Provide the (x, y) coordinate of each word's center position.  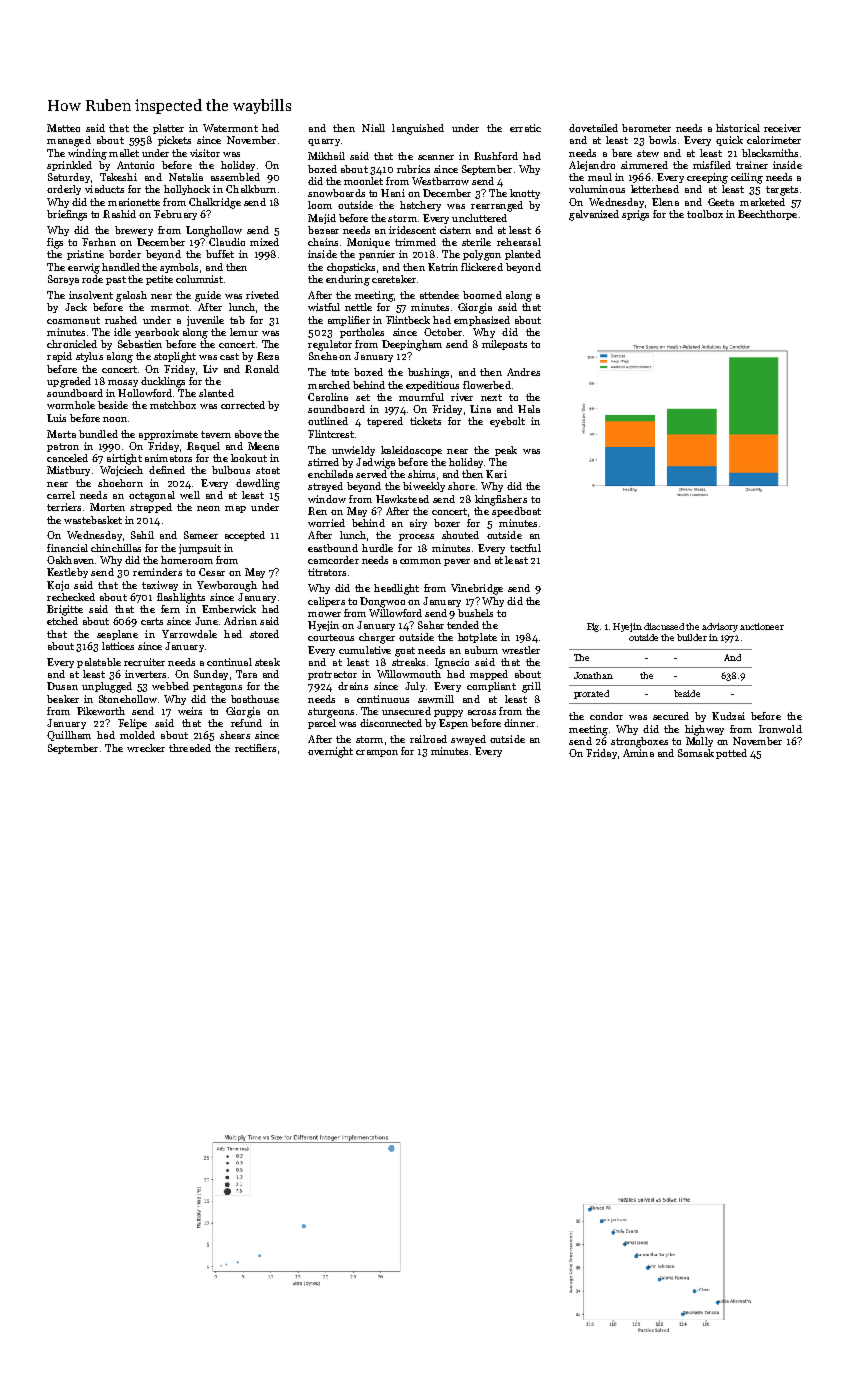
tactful (525, 548)
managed (69, 141)
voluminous (597, 189)
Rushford (496, 156)
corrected (243, 405)
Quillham (69, 736)
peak (506, 451)
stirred (323, 462)
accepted (245, 536)
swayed (468, 740)
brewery (134, 231)
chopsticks (351, 268)
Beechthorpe (767, 215)
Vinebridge (477, 589)
